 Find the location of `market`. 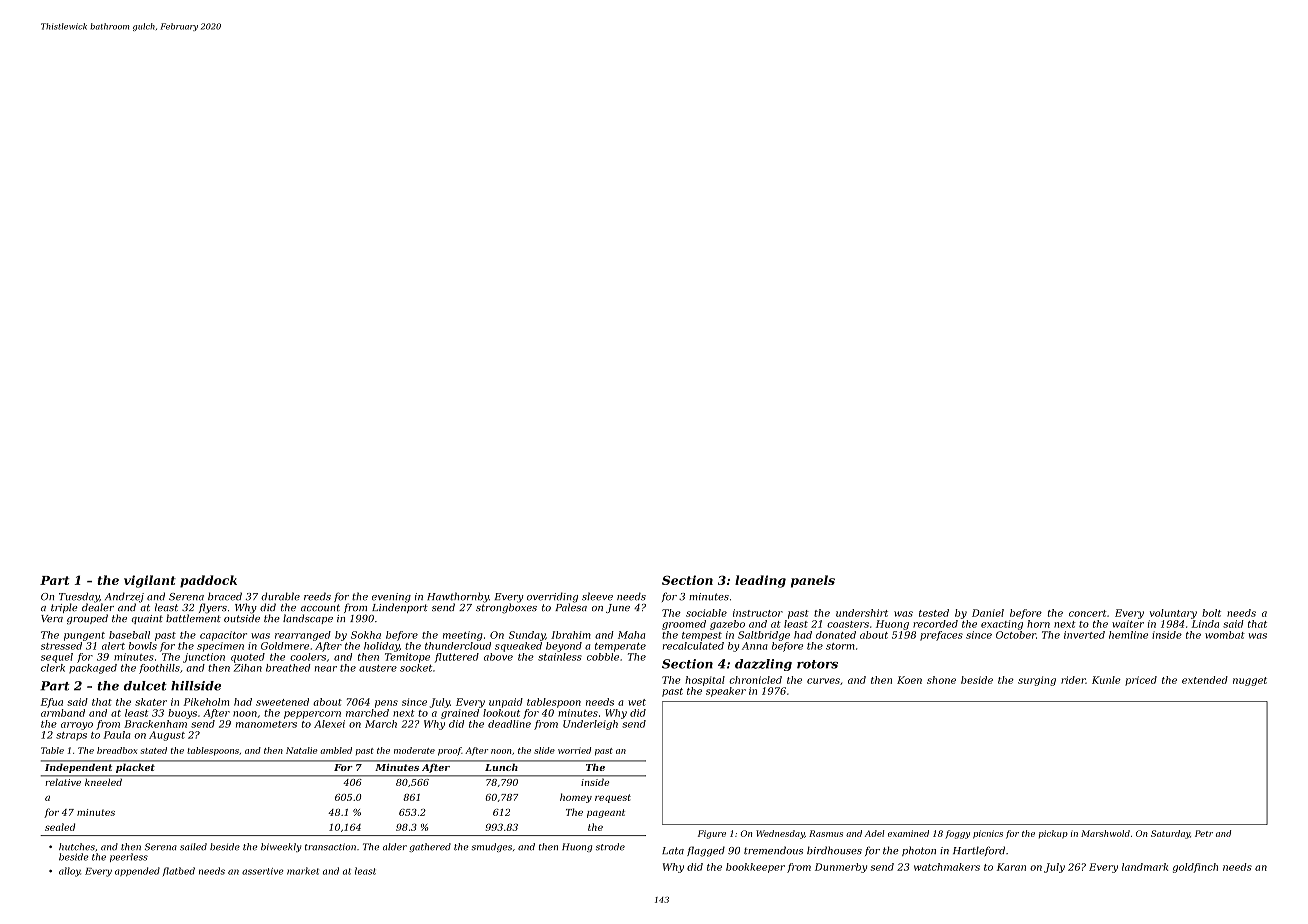

market is located at coordinates (303, 871).
